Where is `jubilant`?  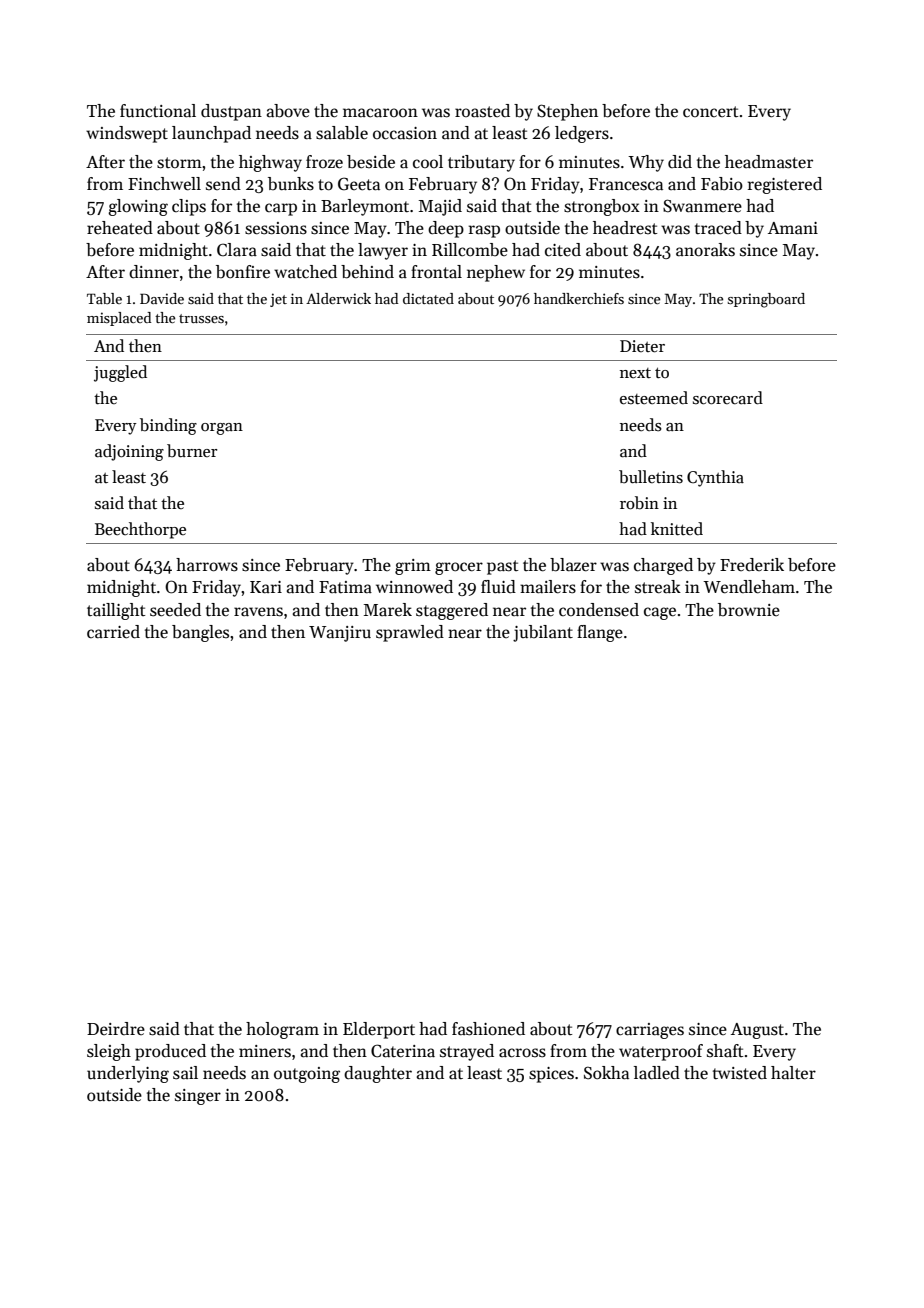 jubilant is located at coordinates (543, 633).
